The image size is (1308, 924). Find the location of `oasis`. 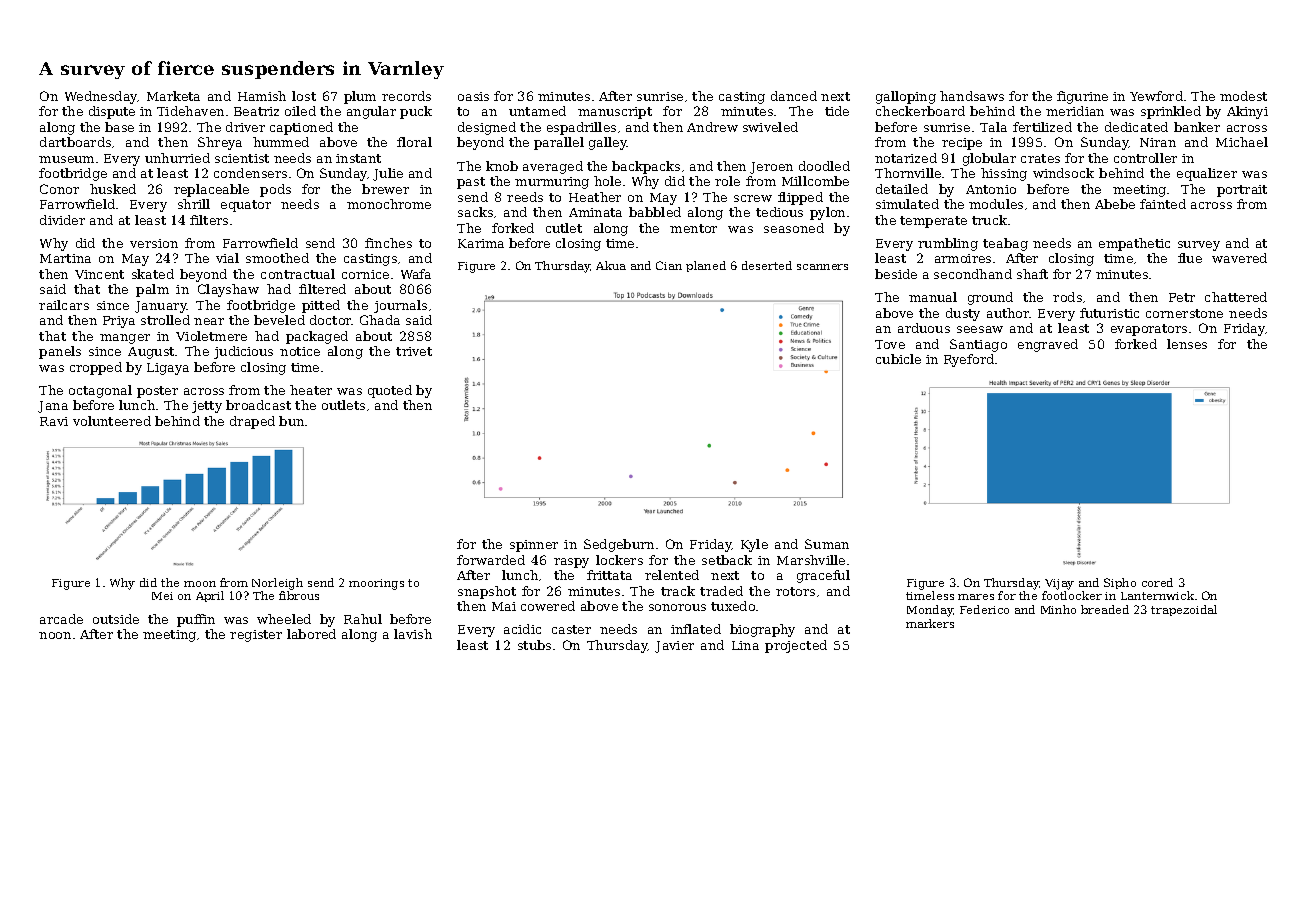

oasis is located at coordinates (473, 96).
